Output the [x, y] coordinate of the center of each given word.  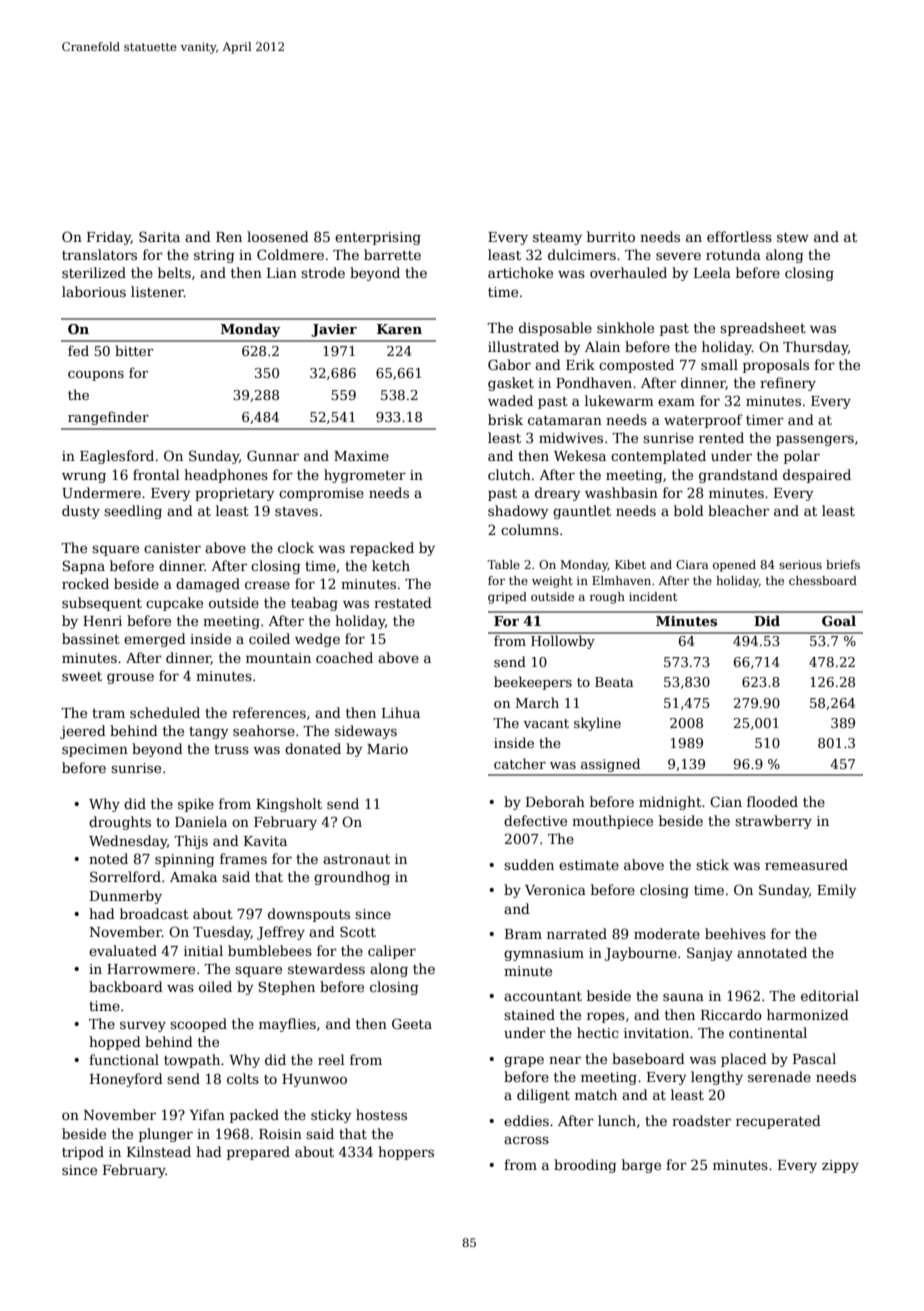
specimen [95, 750]
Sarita [159, 236]
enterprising [378, 238]
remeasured [806, 864]
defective [535, 820]
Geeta [412, 1023]
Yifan [207, 1114]
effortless [739, 236]
